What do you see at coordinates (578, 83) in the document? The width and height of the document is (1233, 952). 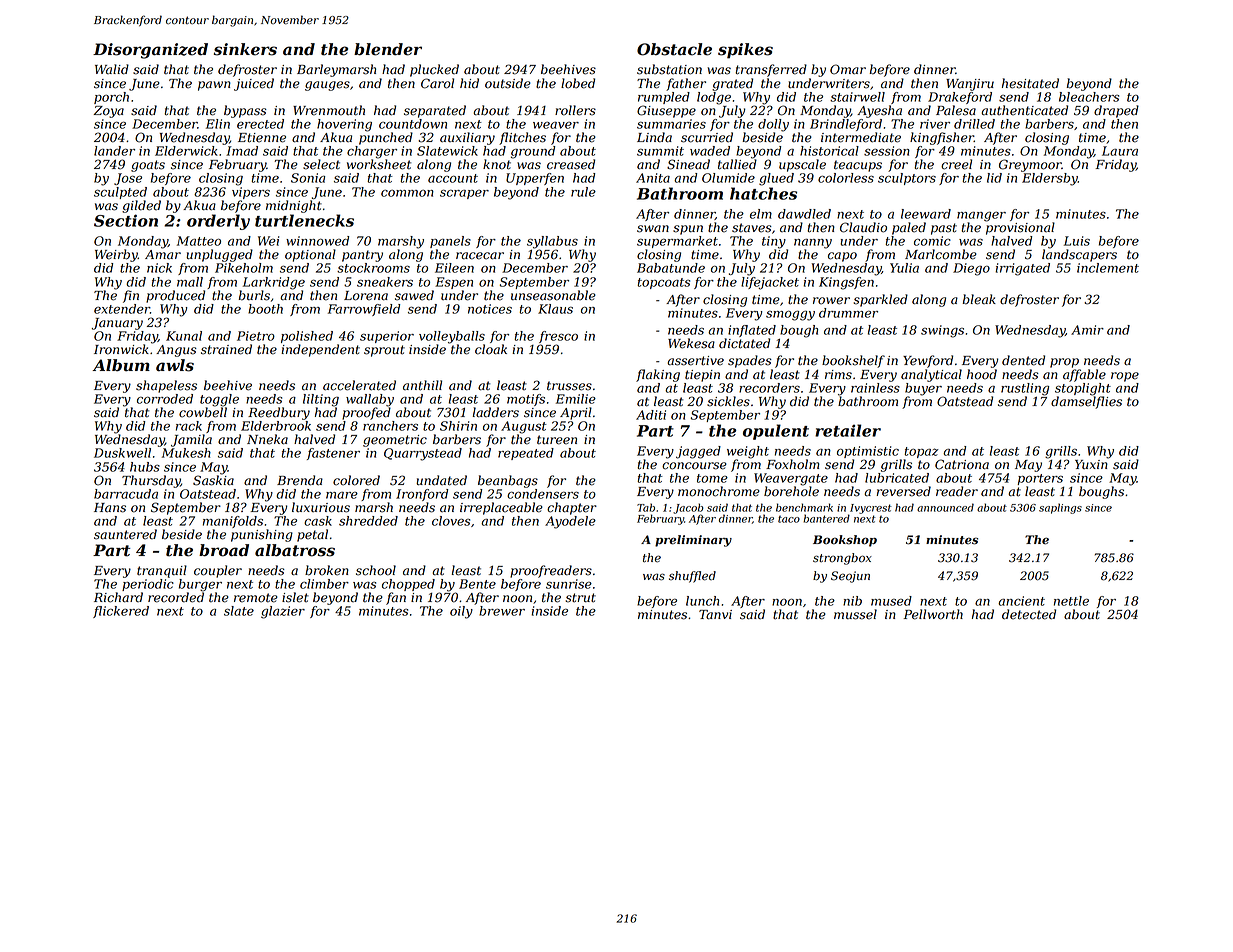 I see `lobed` at bounding box center [578, 83].
